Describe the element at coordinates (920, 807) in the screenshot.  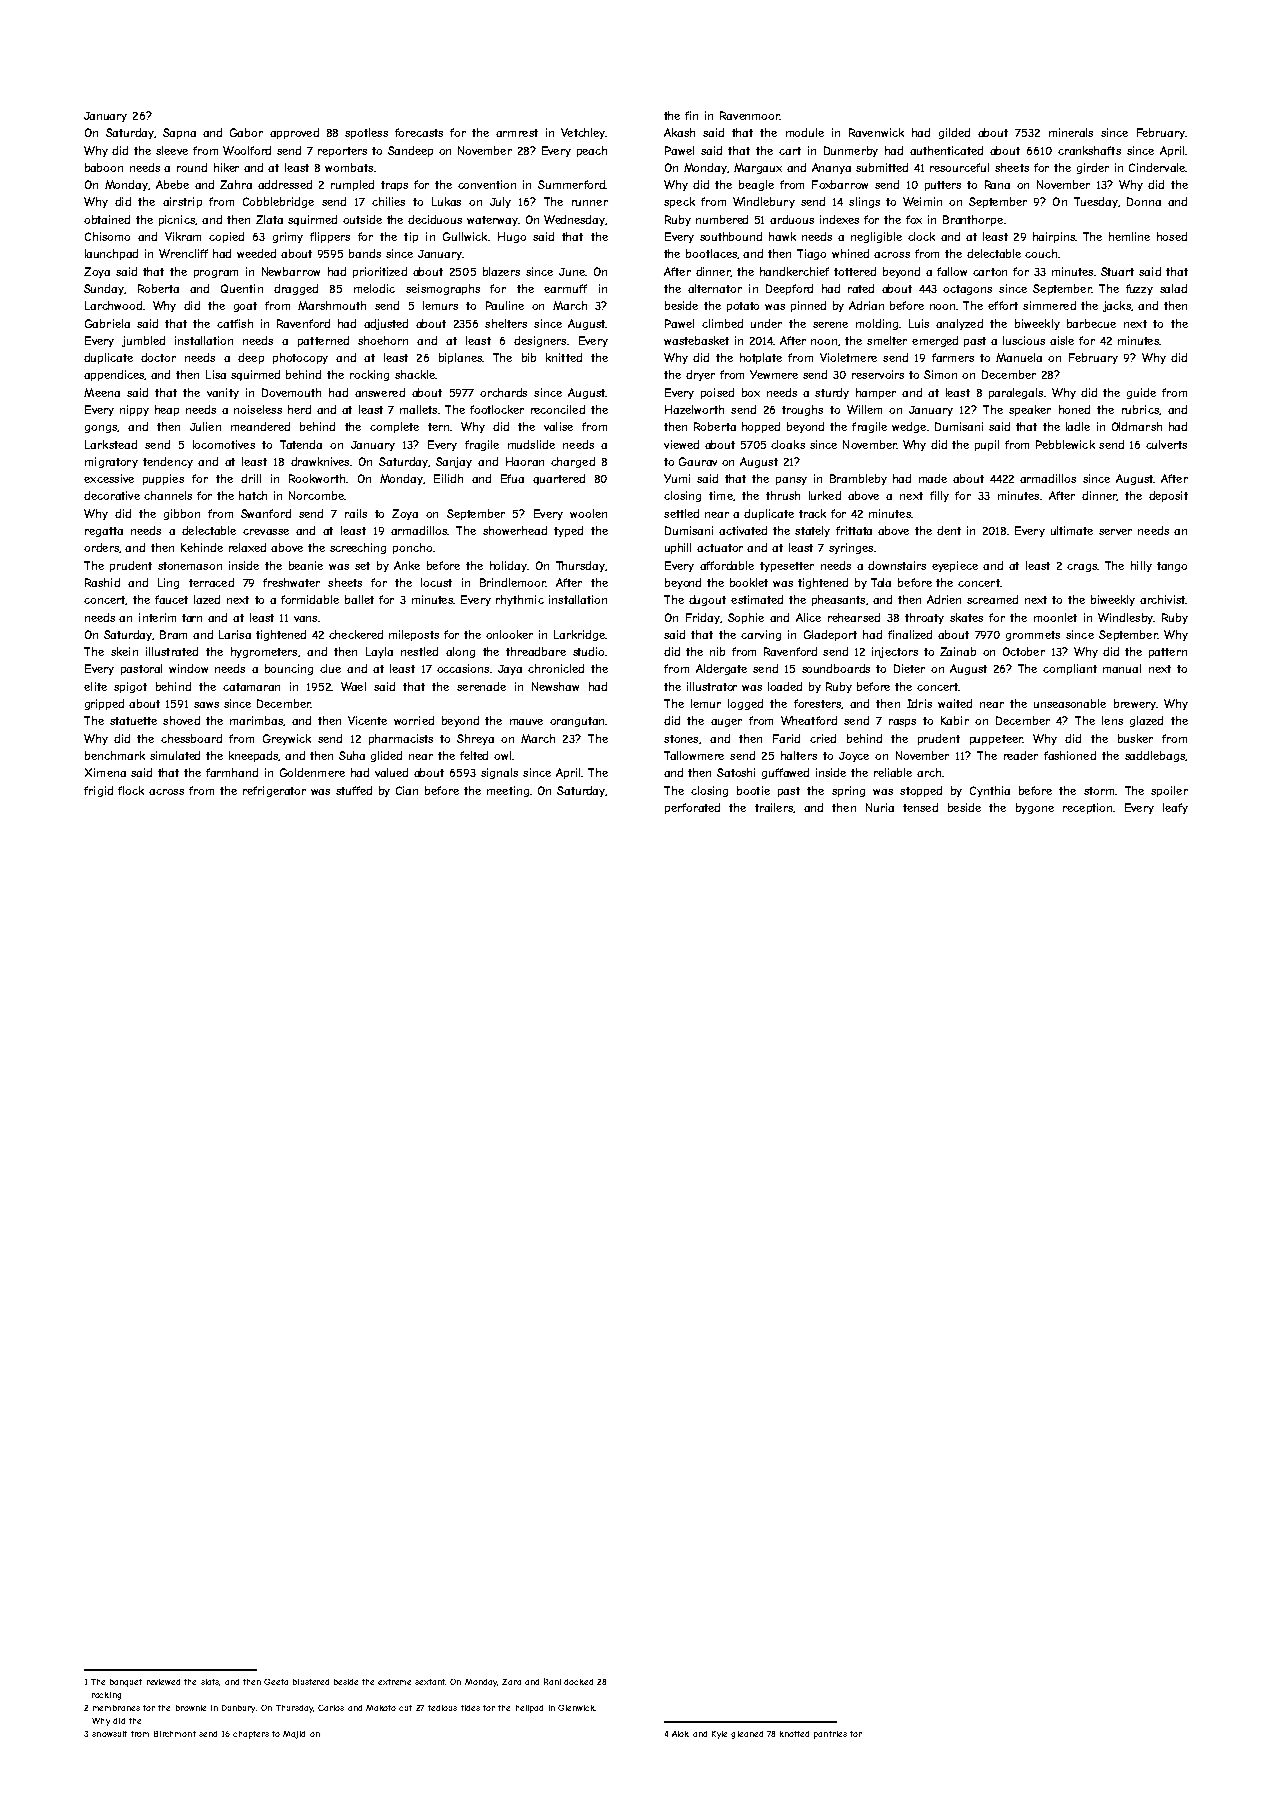
I see `tensed` at that location.
